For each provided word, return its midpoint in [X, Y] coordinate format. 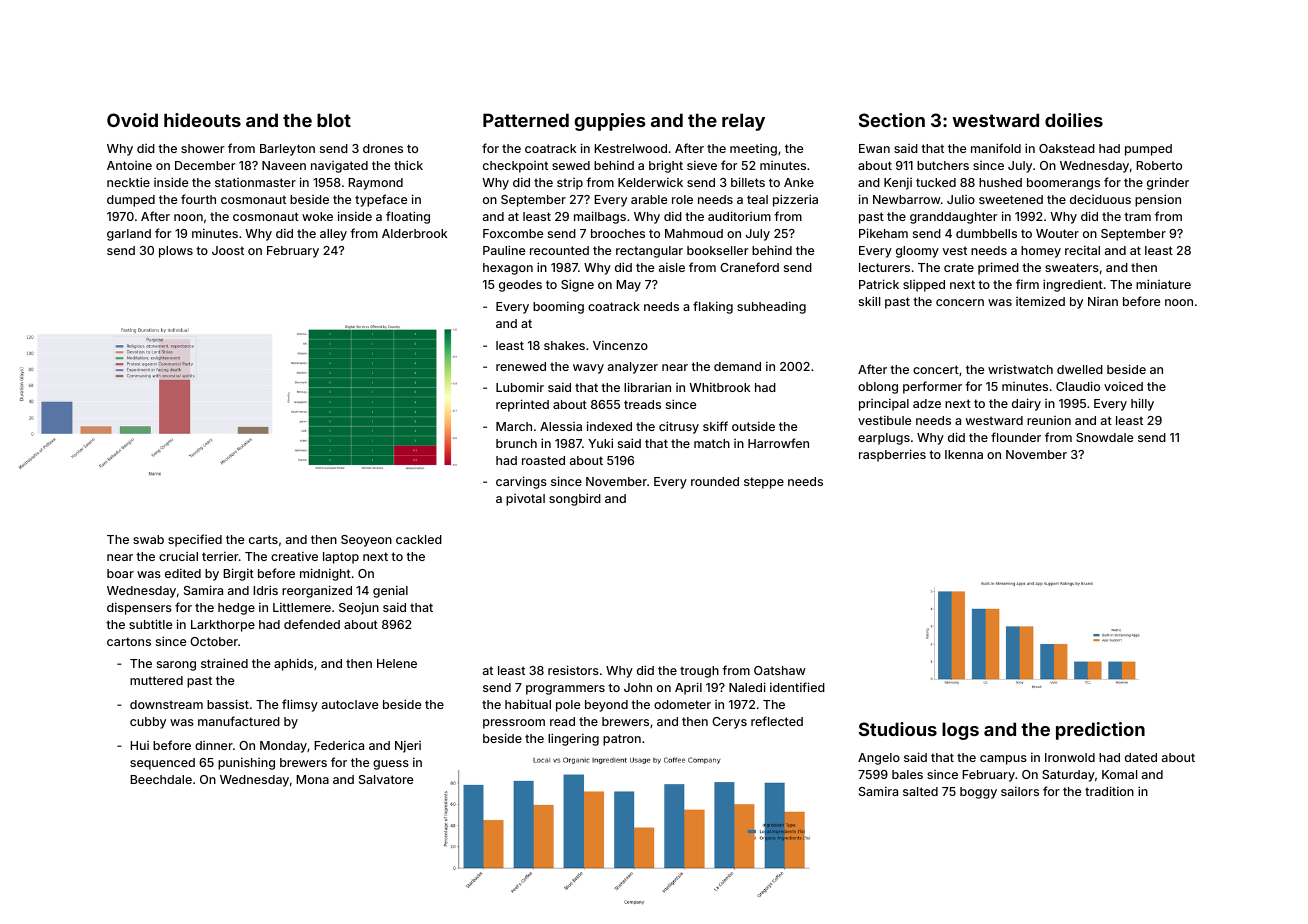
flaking [713, 307]
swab [148, 539]
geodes [520, 286]
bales [907, 774]
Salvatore [386, 779]
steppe [764, 483]
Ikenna [964, 454]
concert [936, 369]
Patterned [526, 120]
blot [334, 120]
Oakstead [1067, 148]
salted [920, 791]
